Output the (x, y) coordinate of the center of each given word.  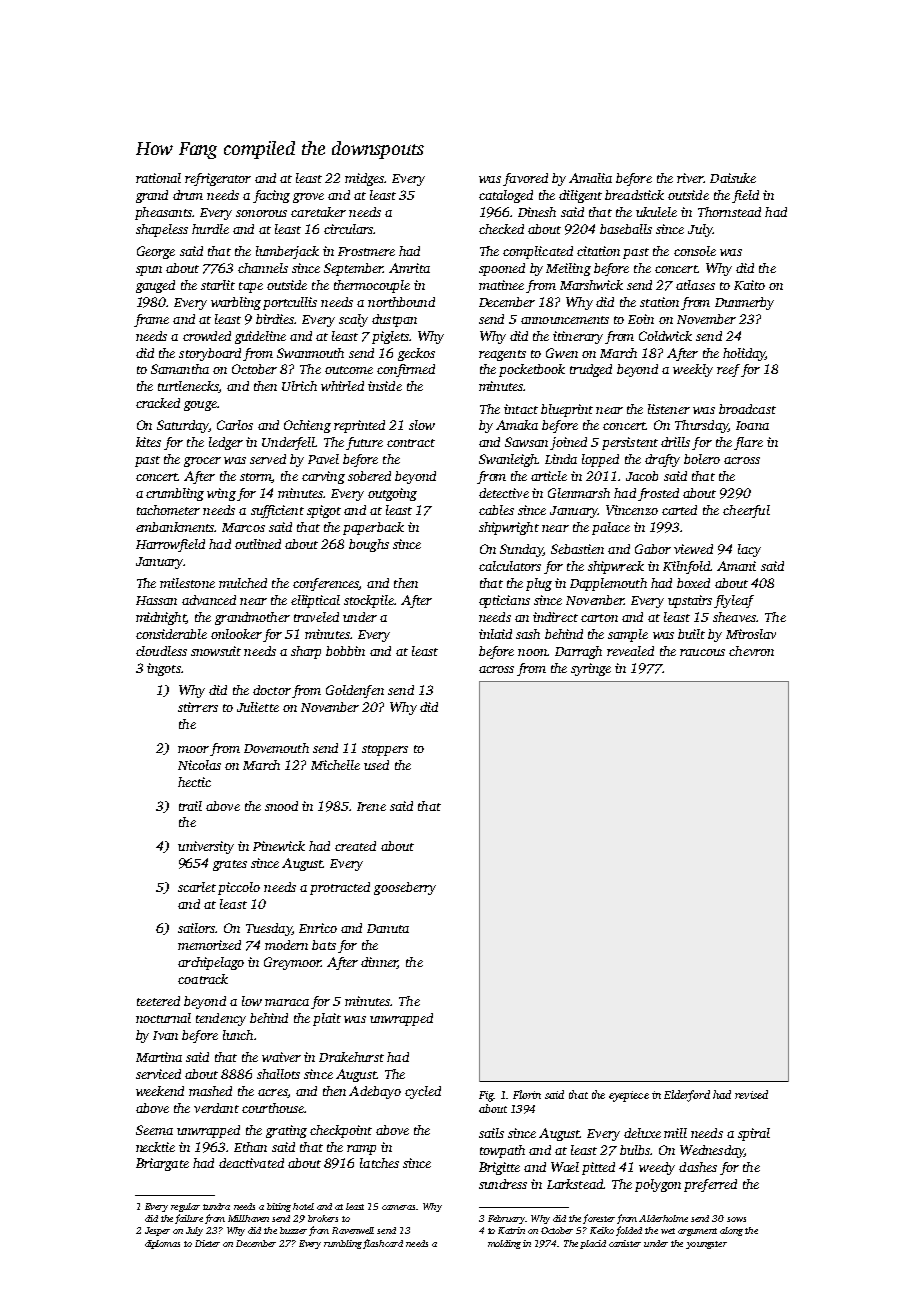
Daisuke (733, 178)
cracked (158, 403)
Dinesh (537, 212)
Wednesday (712, 1151)
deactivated (251, 1163)
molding (504, 1244)
